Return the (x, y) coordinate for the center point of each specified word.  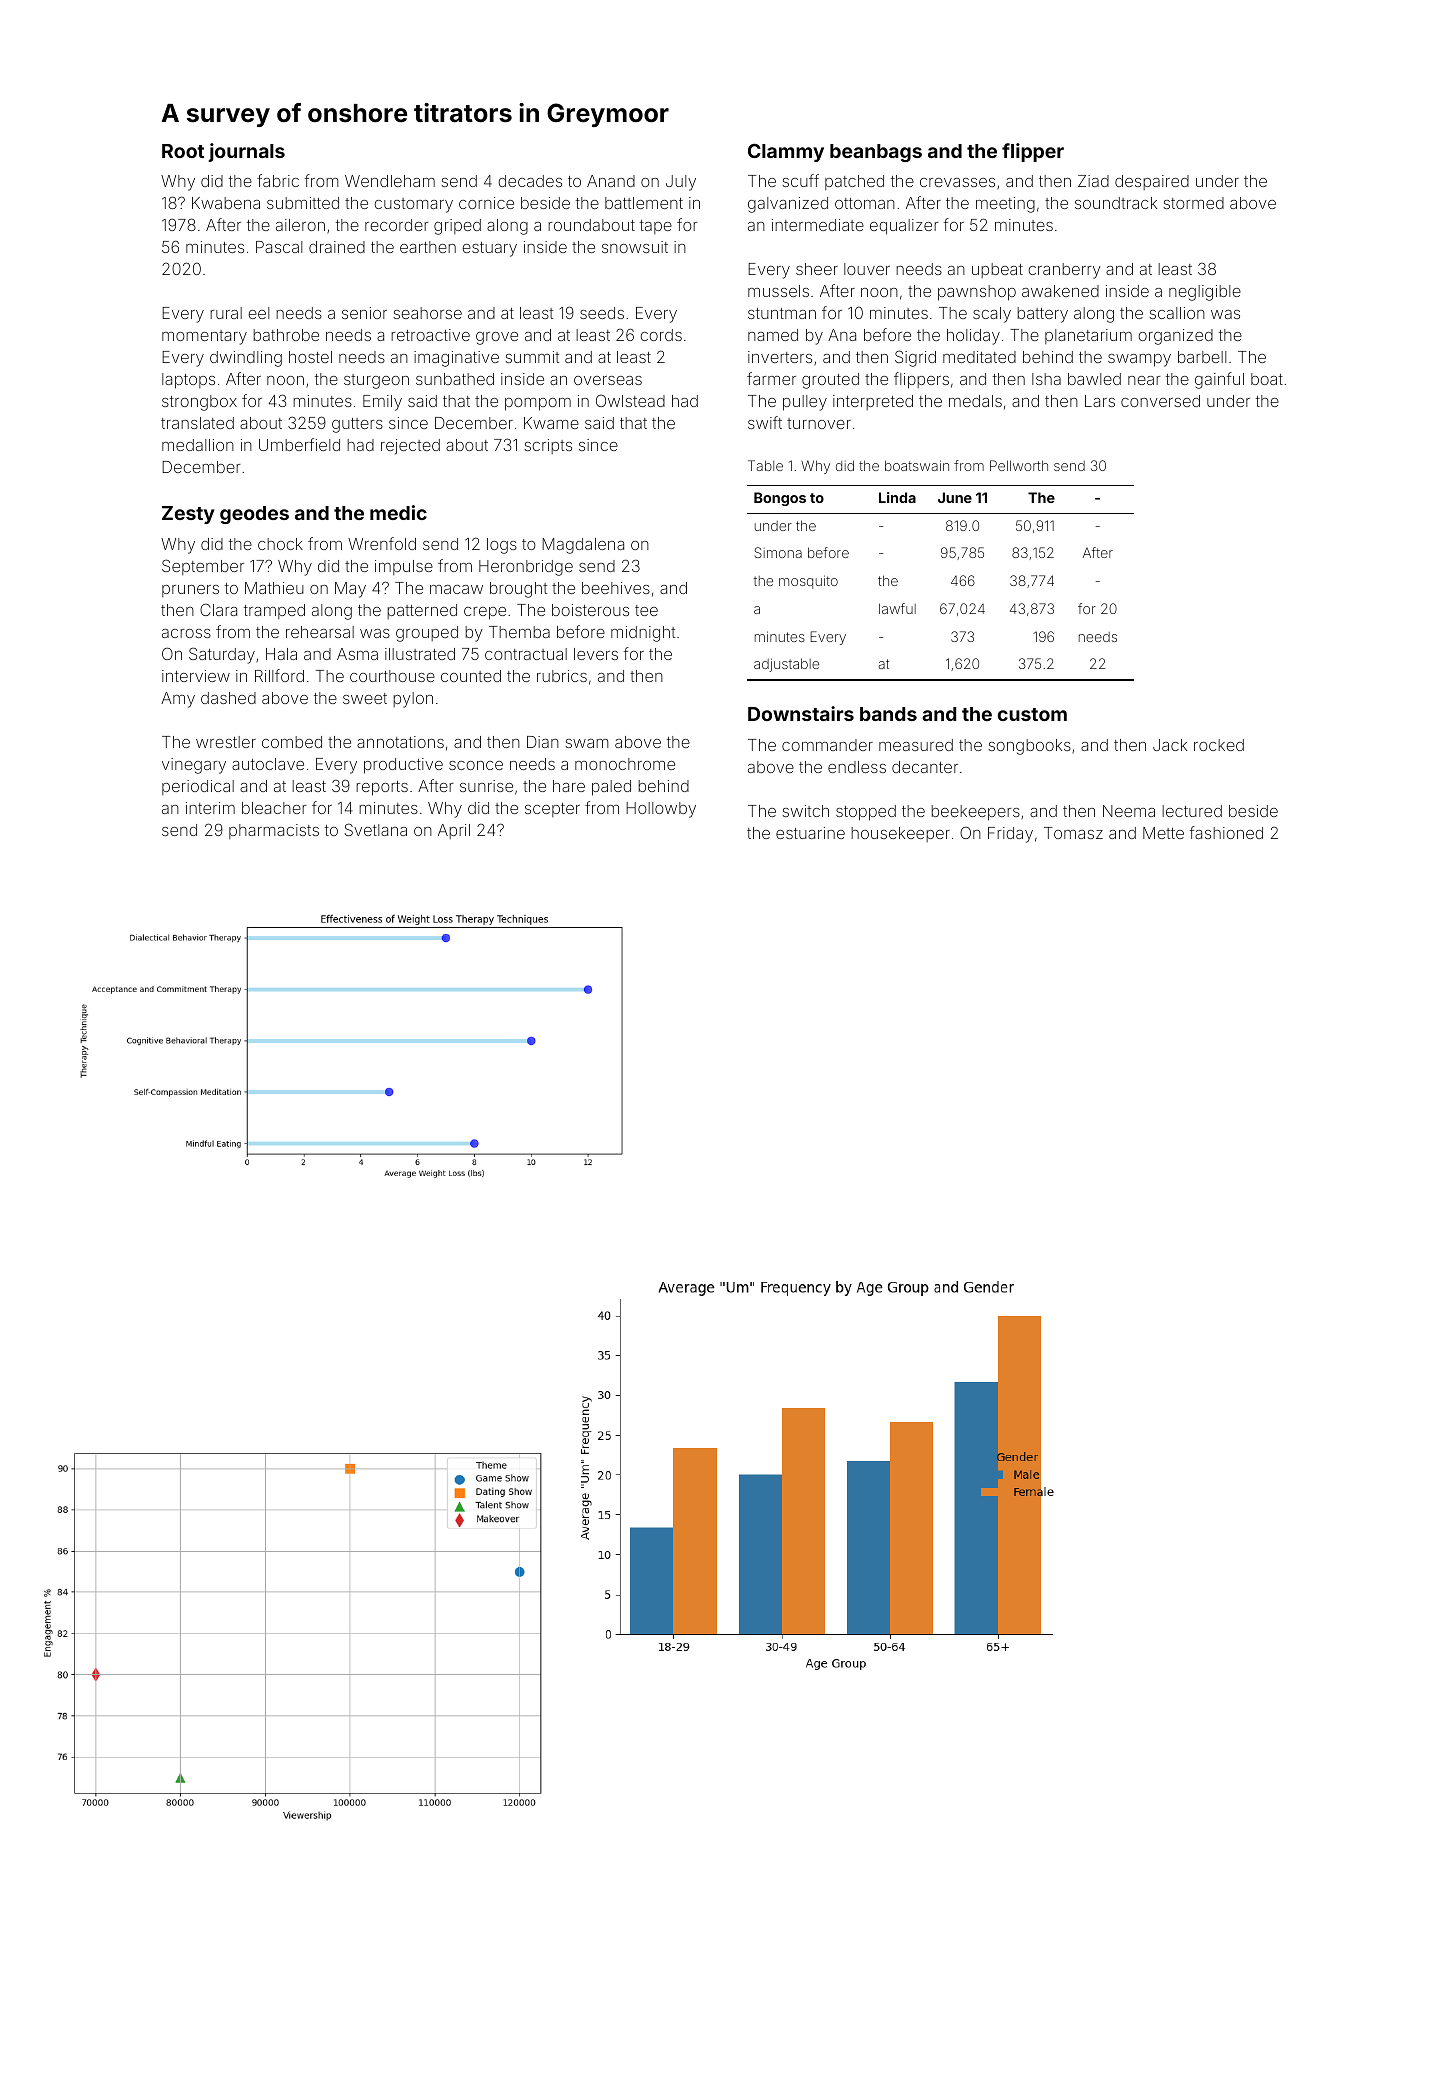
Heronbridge (526, 568)
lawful (897, 608)
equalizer (904, 227)
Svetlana (376, 829)
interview (196, 676)
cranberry (1064, 271)
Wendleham (390, 181)
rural (226, 313)
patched (854, 182)
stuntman (782, 313)
